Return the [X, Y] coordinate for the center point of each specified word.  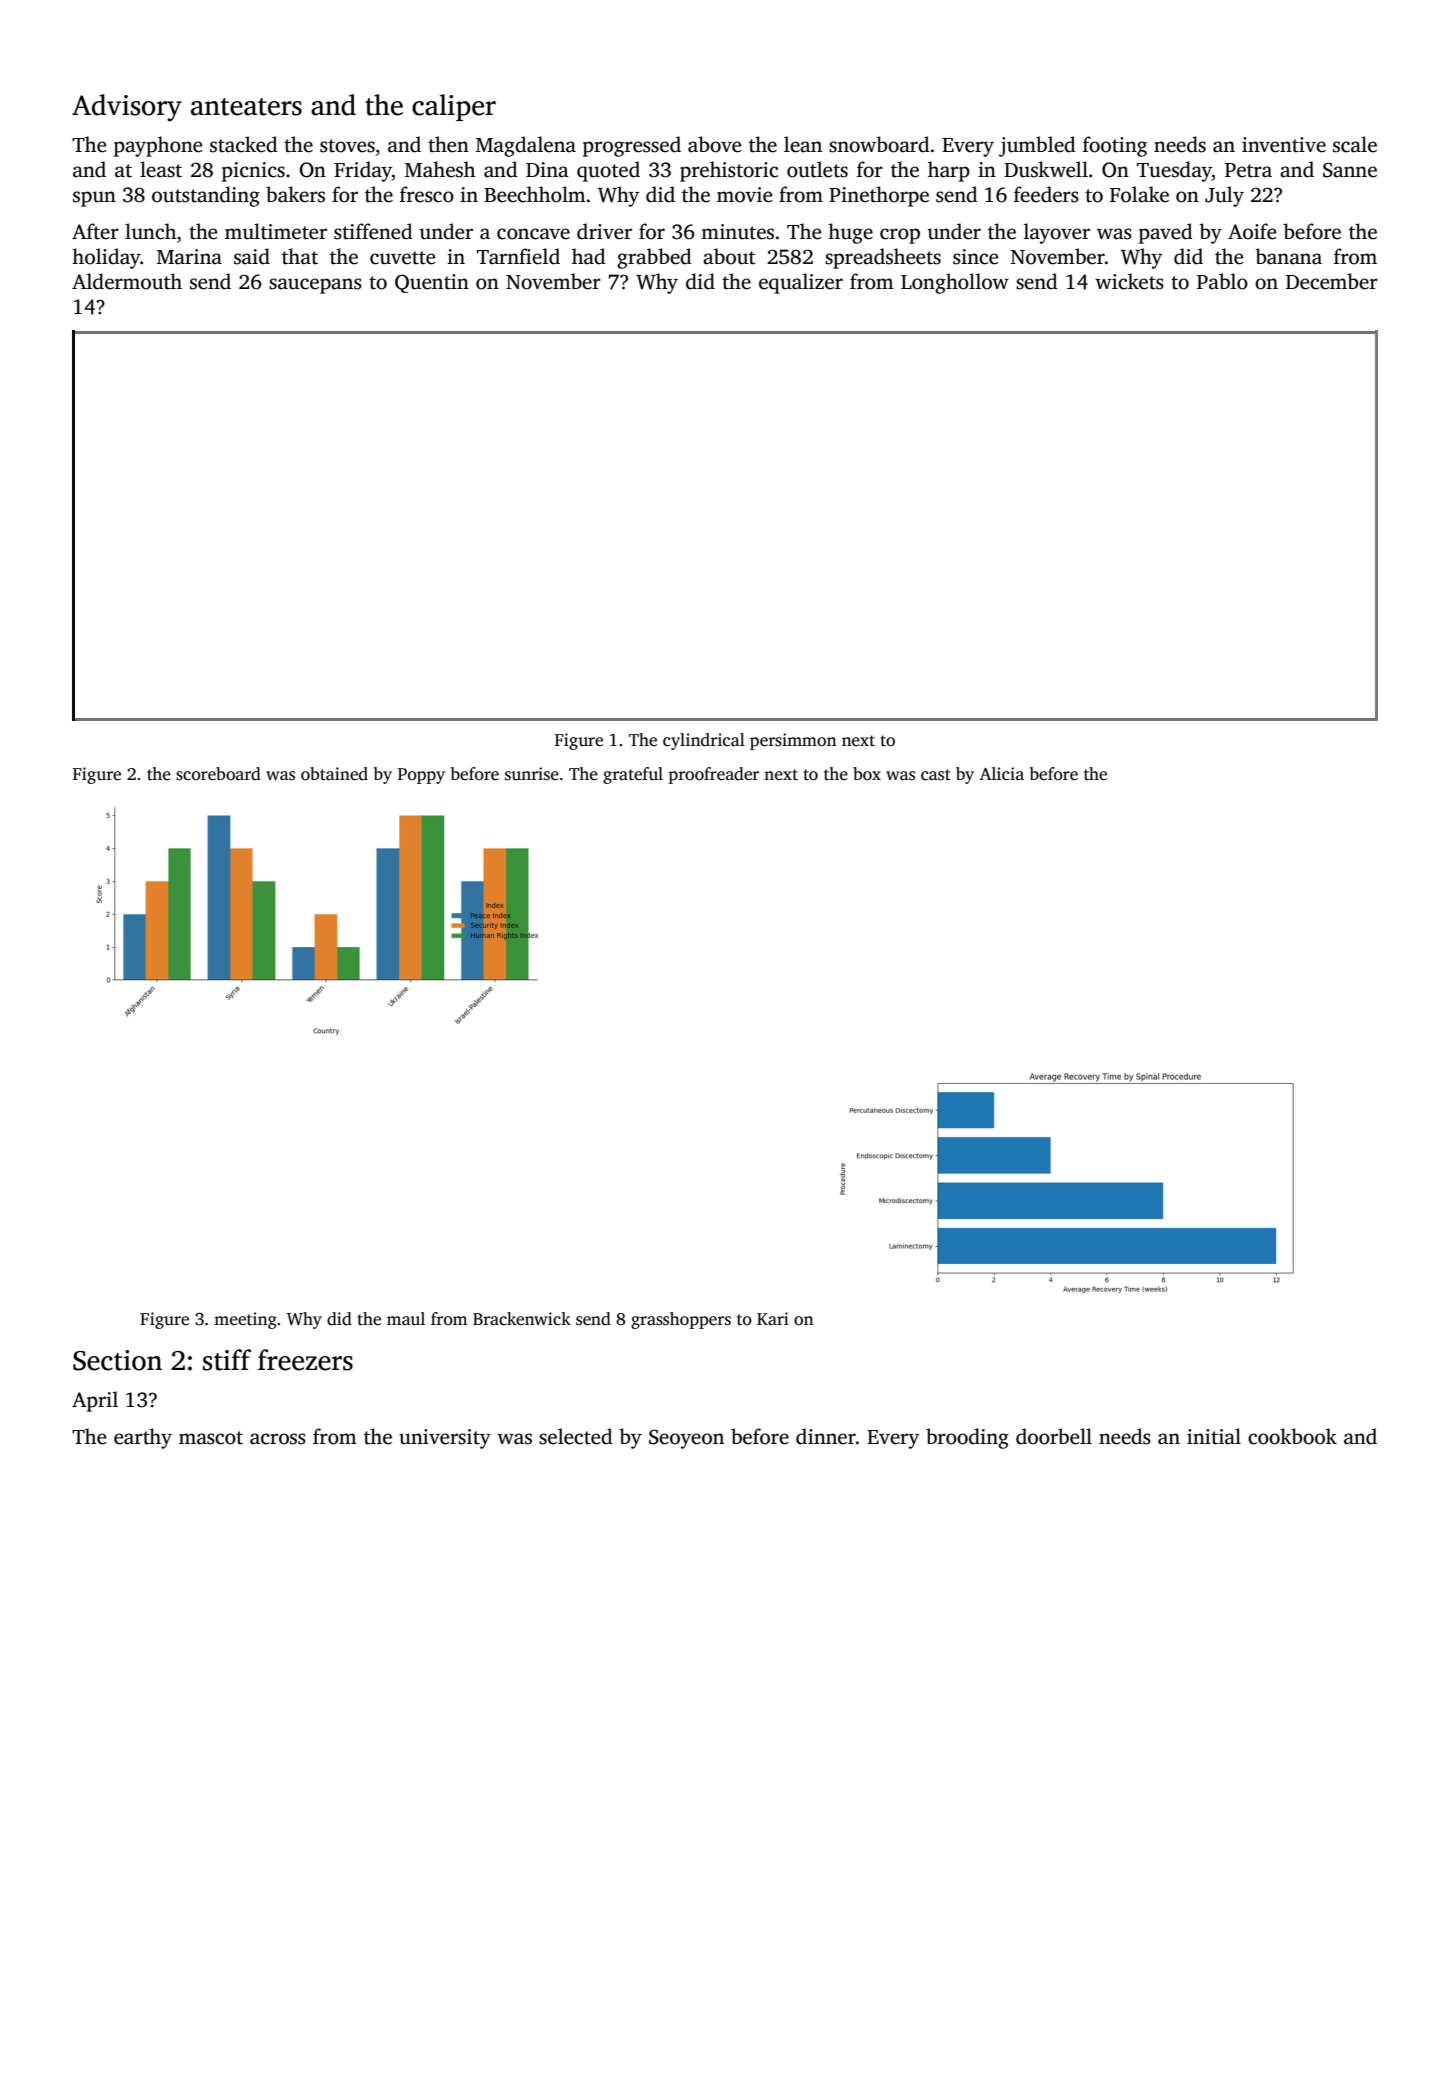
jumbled [1037, 146]
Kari [773, 1318]
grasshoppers [681, 1320]
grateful [633, 775]
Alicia [1001, 774]
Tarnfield [518, 256]
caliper [454, 107]
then [448, 144]
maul [406, 1319]
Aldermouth [127, 281]
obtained [334, 774]
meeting [245, 1320]
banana [1288, 256]
